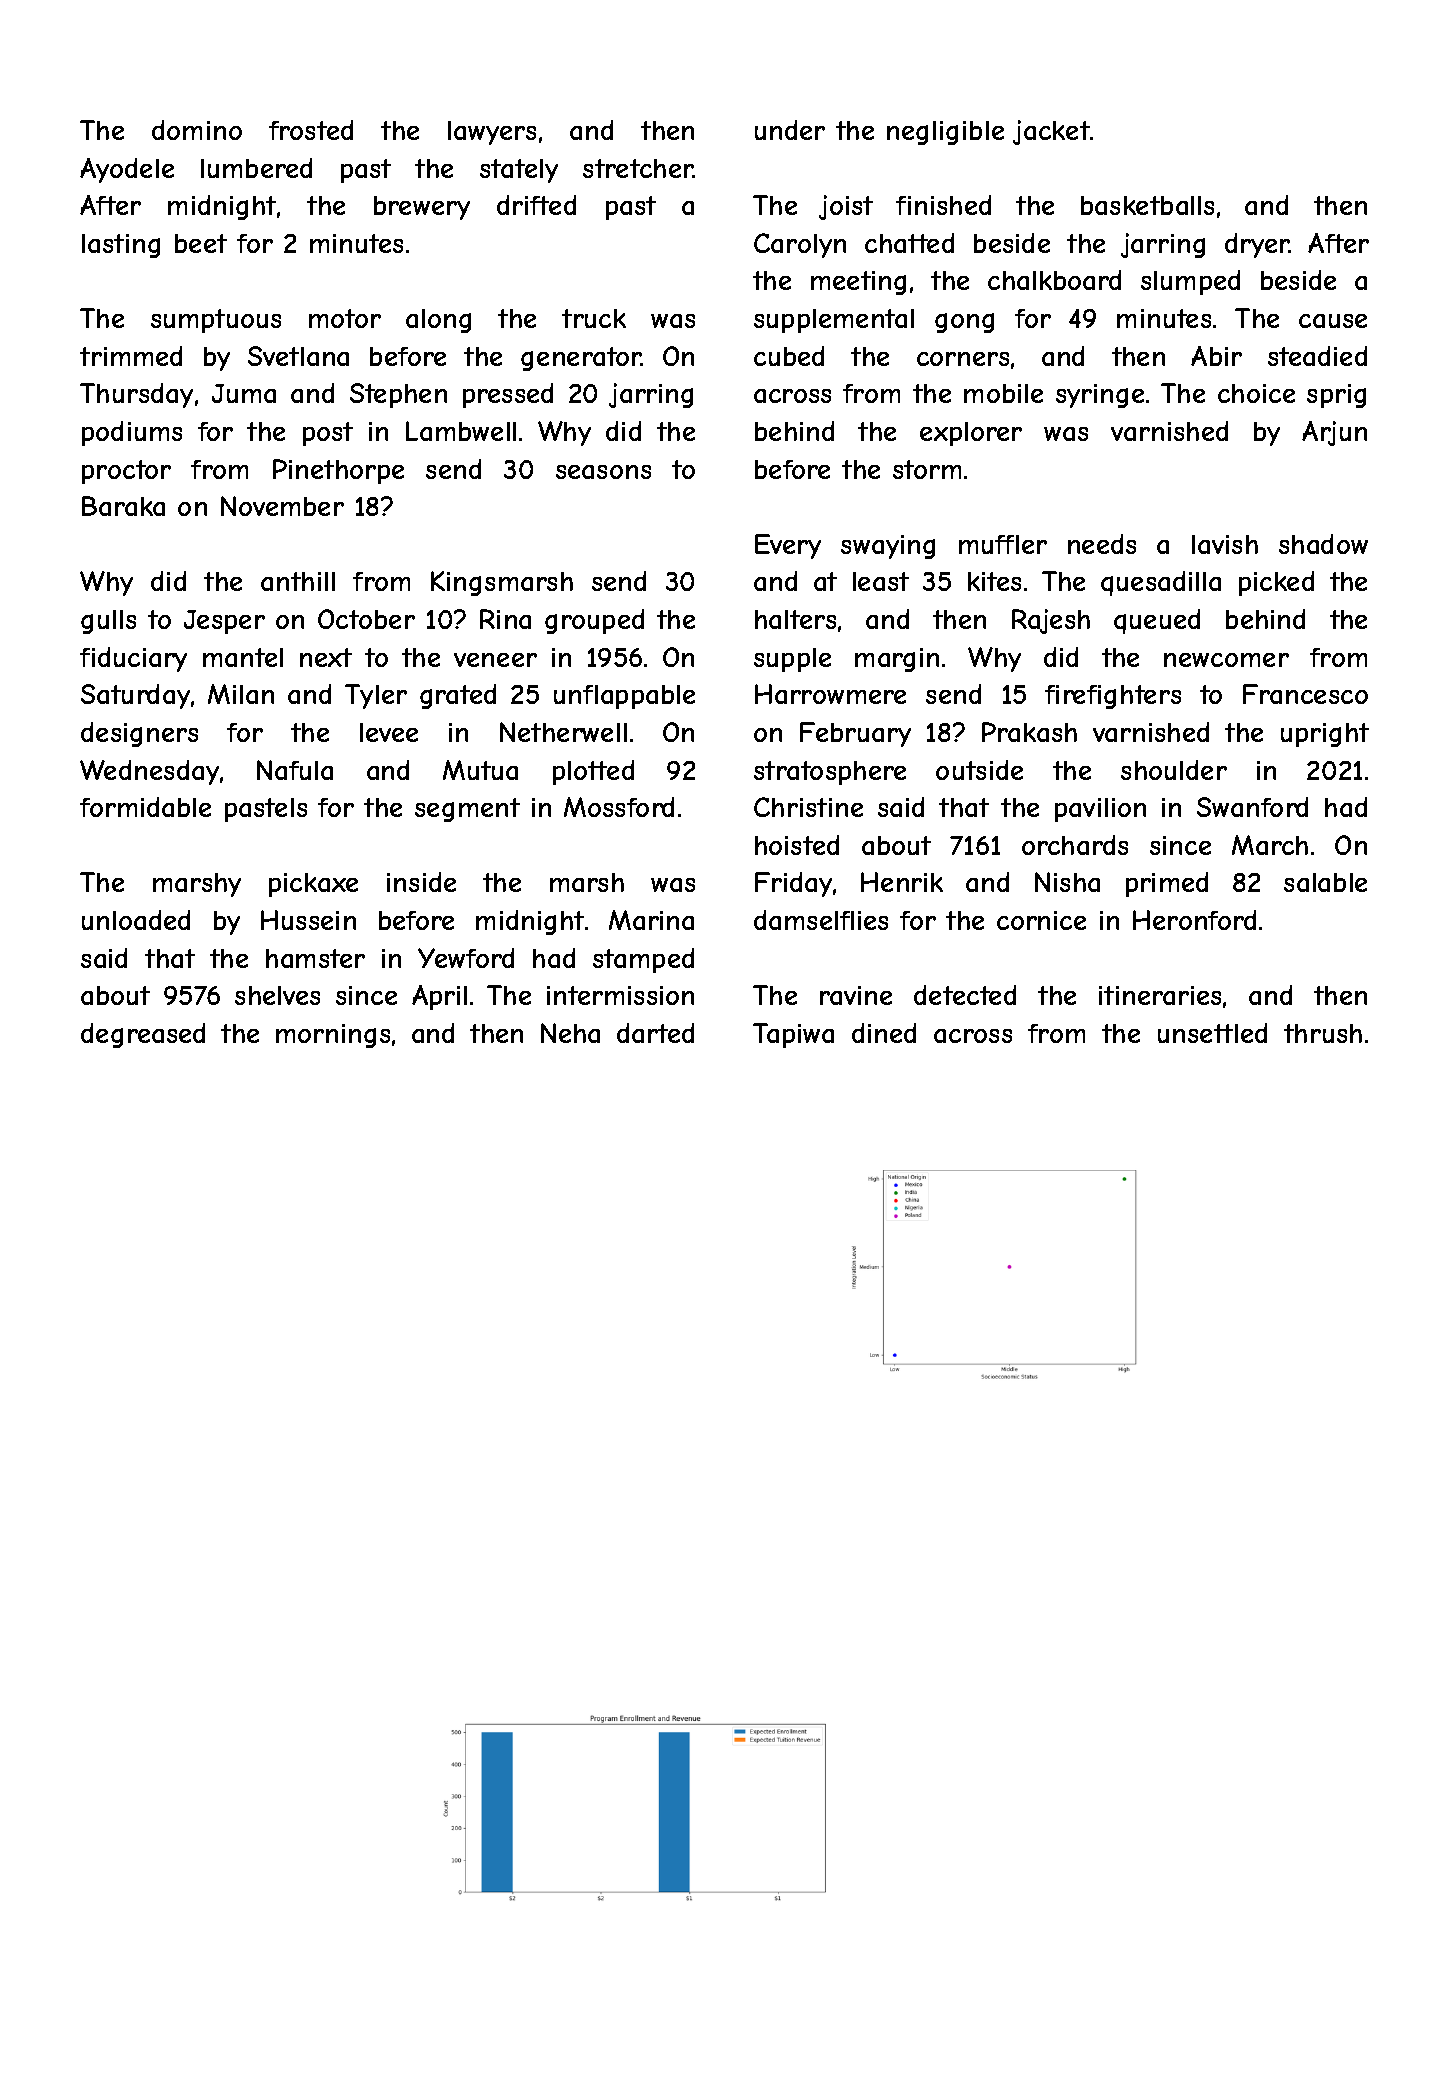  I want to click on Lambwell, so click(461, 431).
